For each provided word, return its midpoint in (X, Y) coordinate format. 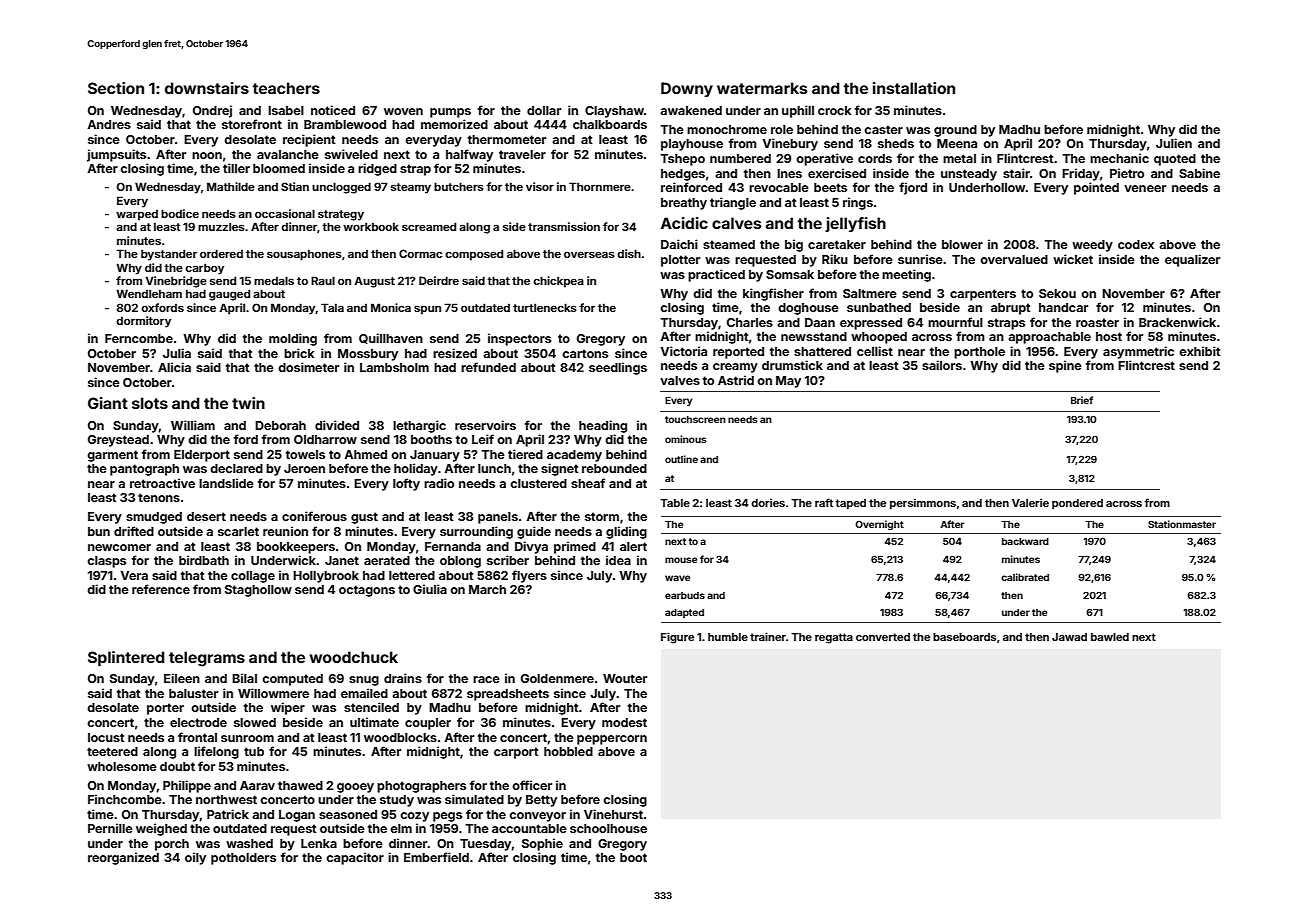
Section (116, 88)
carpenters (983, 295)
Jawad (1069, 637)
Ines (789, 173)
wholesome (122, 766)
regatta (834, 638)
